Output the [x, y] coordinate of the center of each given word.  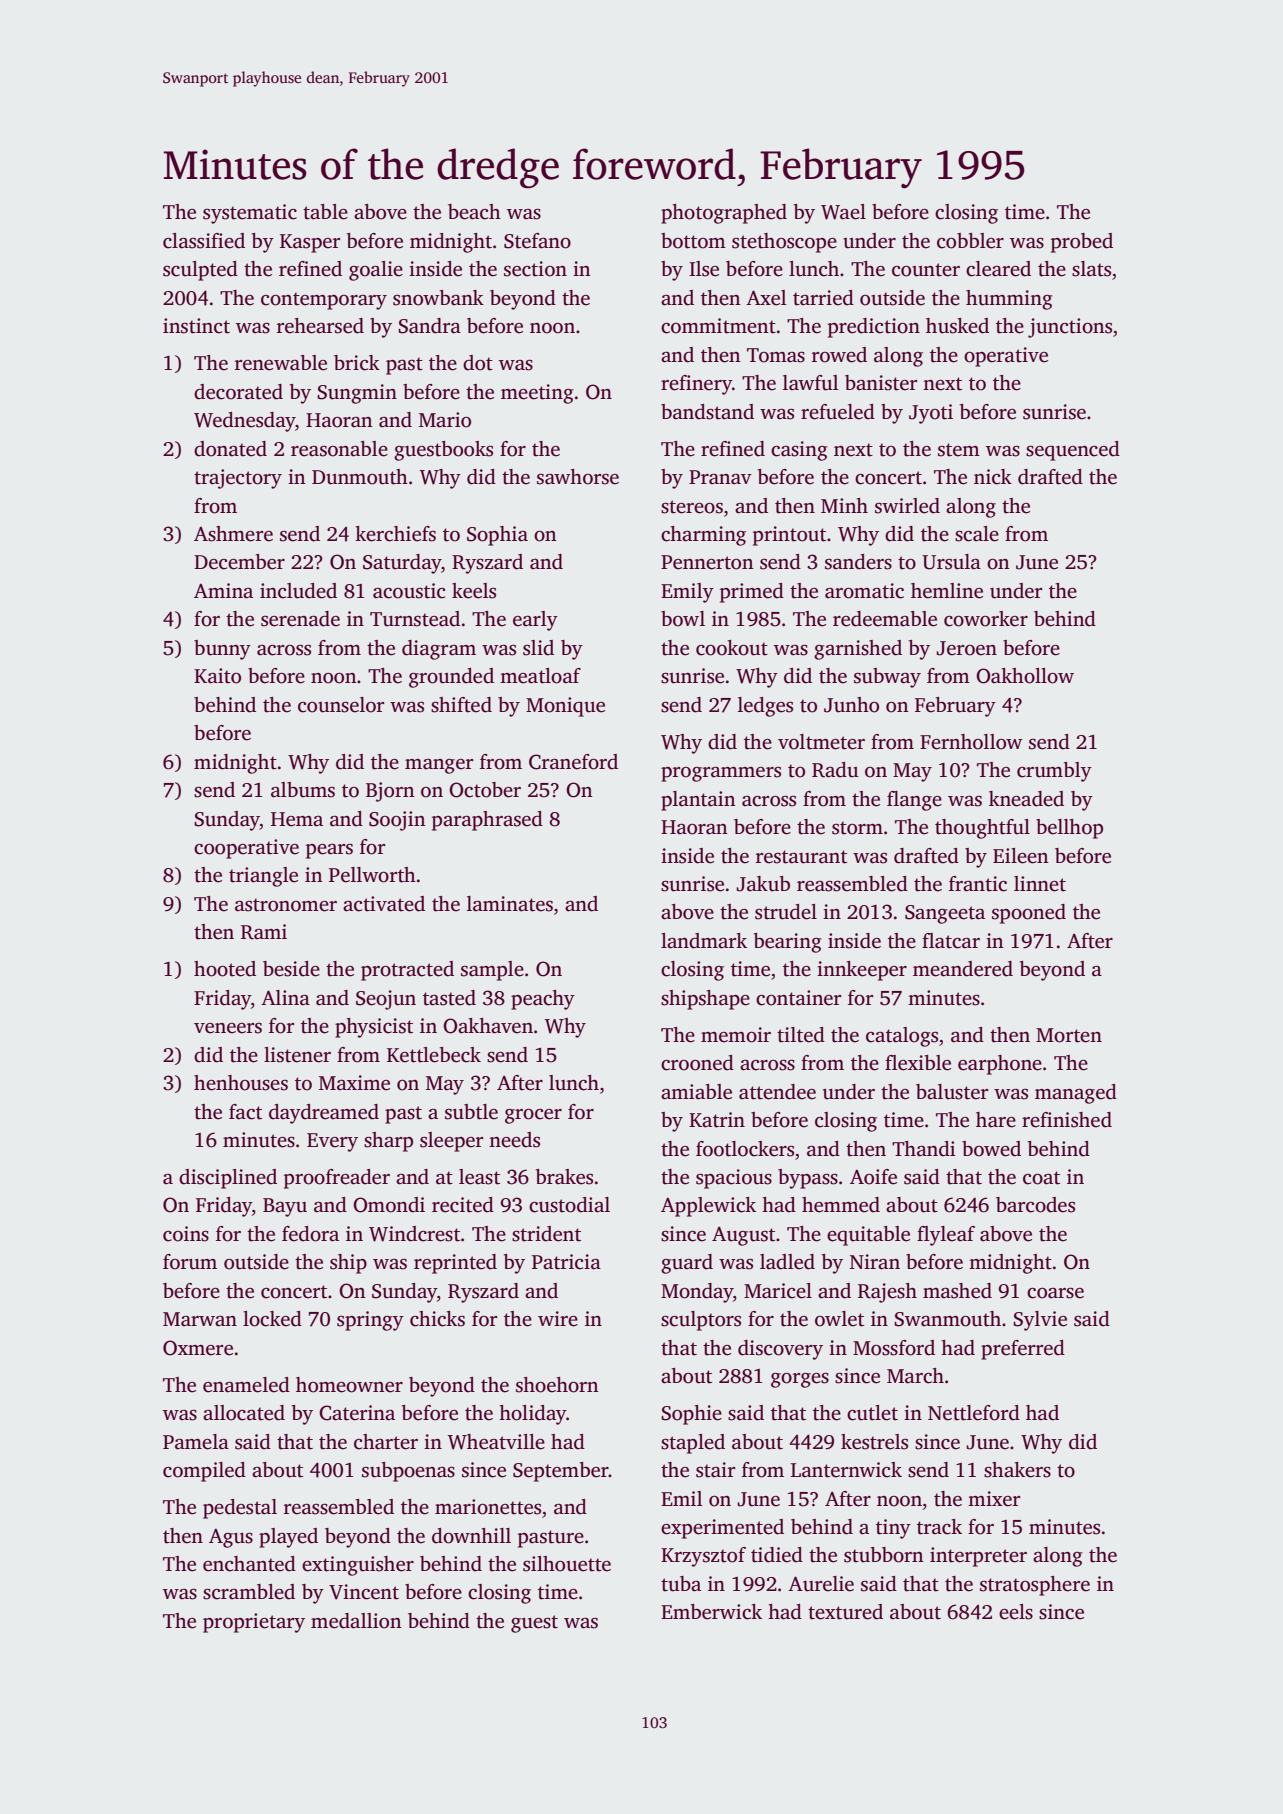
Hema [297, 819]
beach [474, 212]
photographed [724, 214]
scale [977, 534]
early [535, 621]
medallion [356, 1621]
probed [1082, 243]
